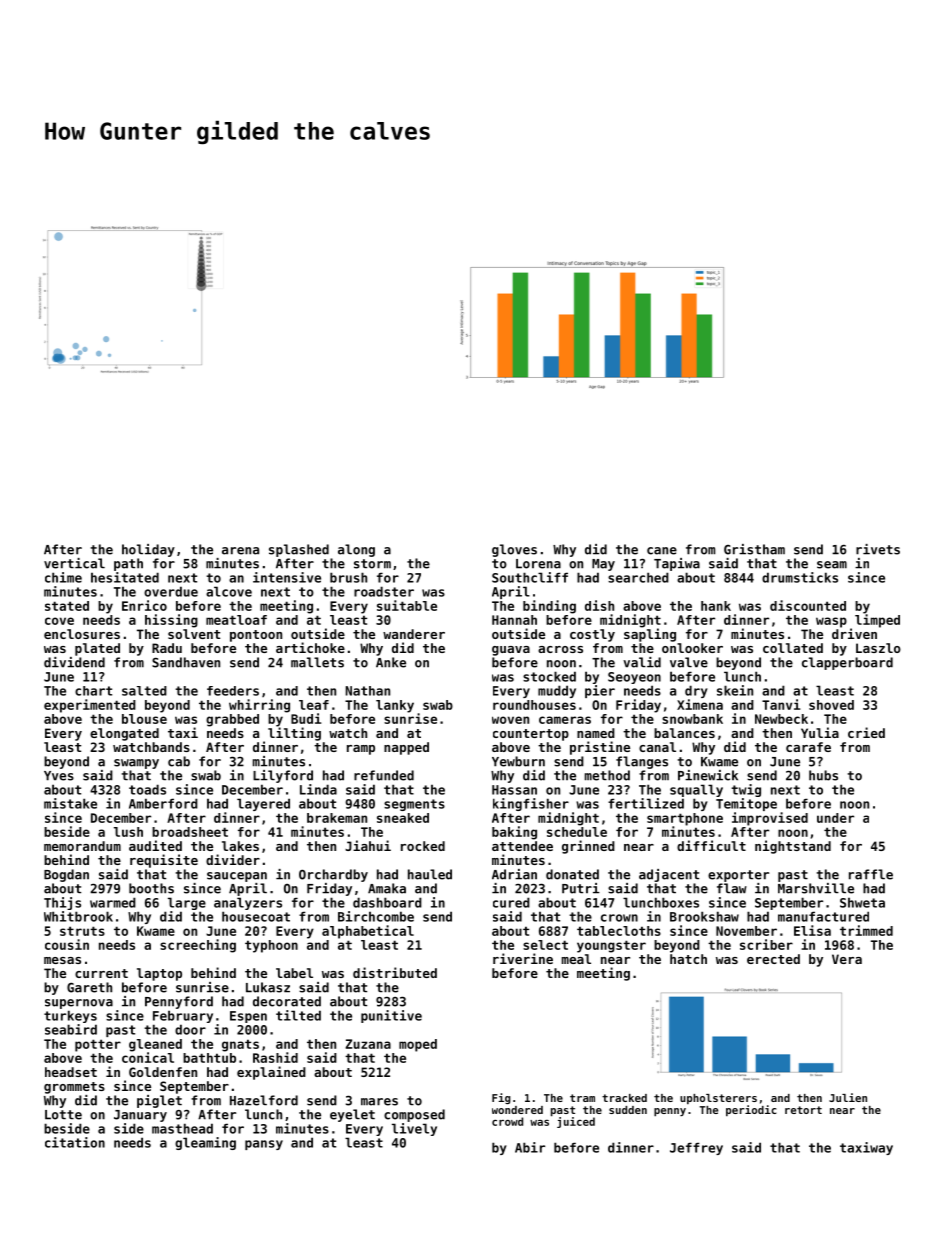  What do you see at coordinates (696, 1148) in the screenshot?
I see `Jeffrey` at bounding box center [696, 1148].
